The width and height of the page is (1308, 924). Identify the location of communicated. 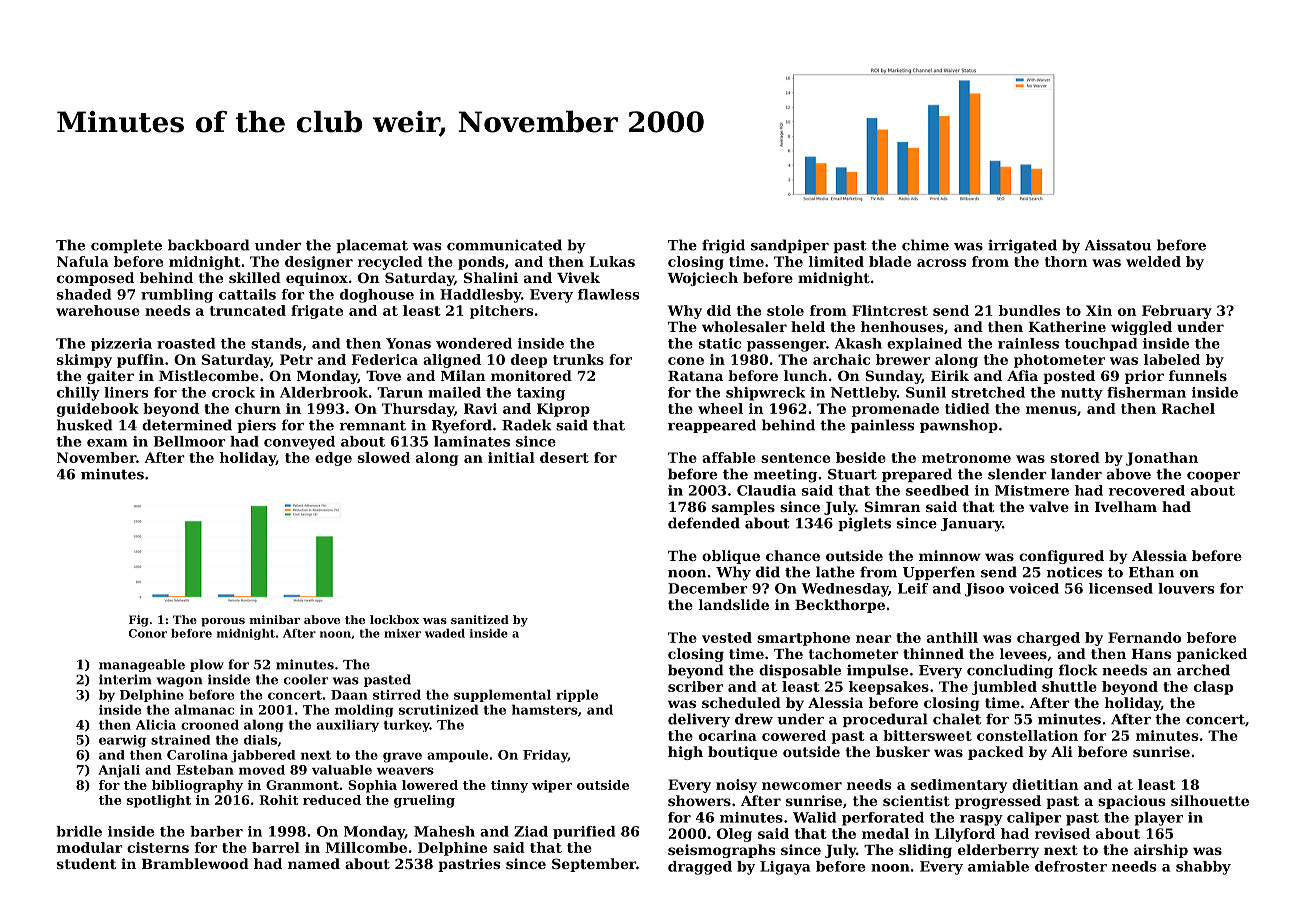
(504, 245).
